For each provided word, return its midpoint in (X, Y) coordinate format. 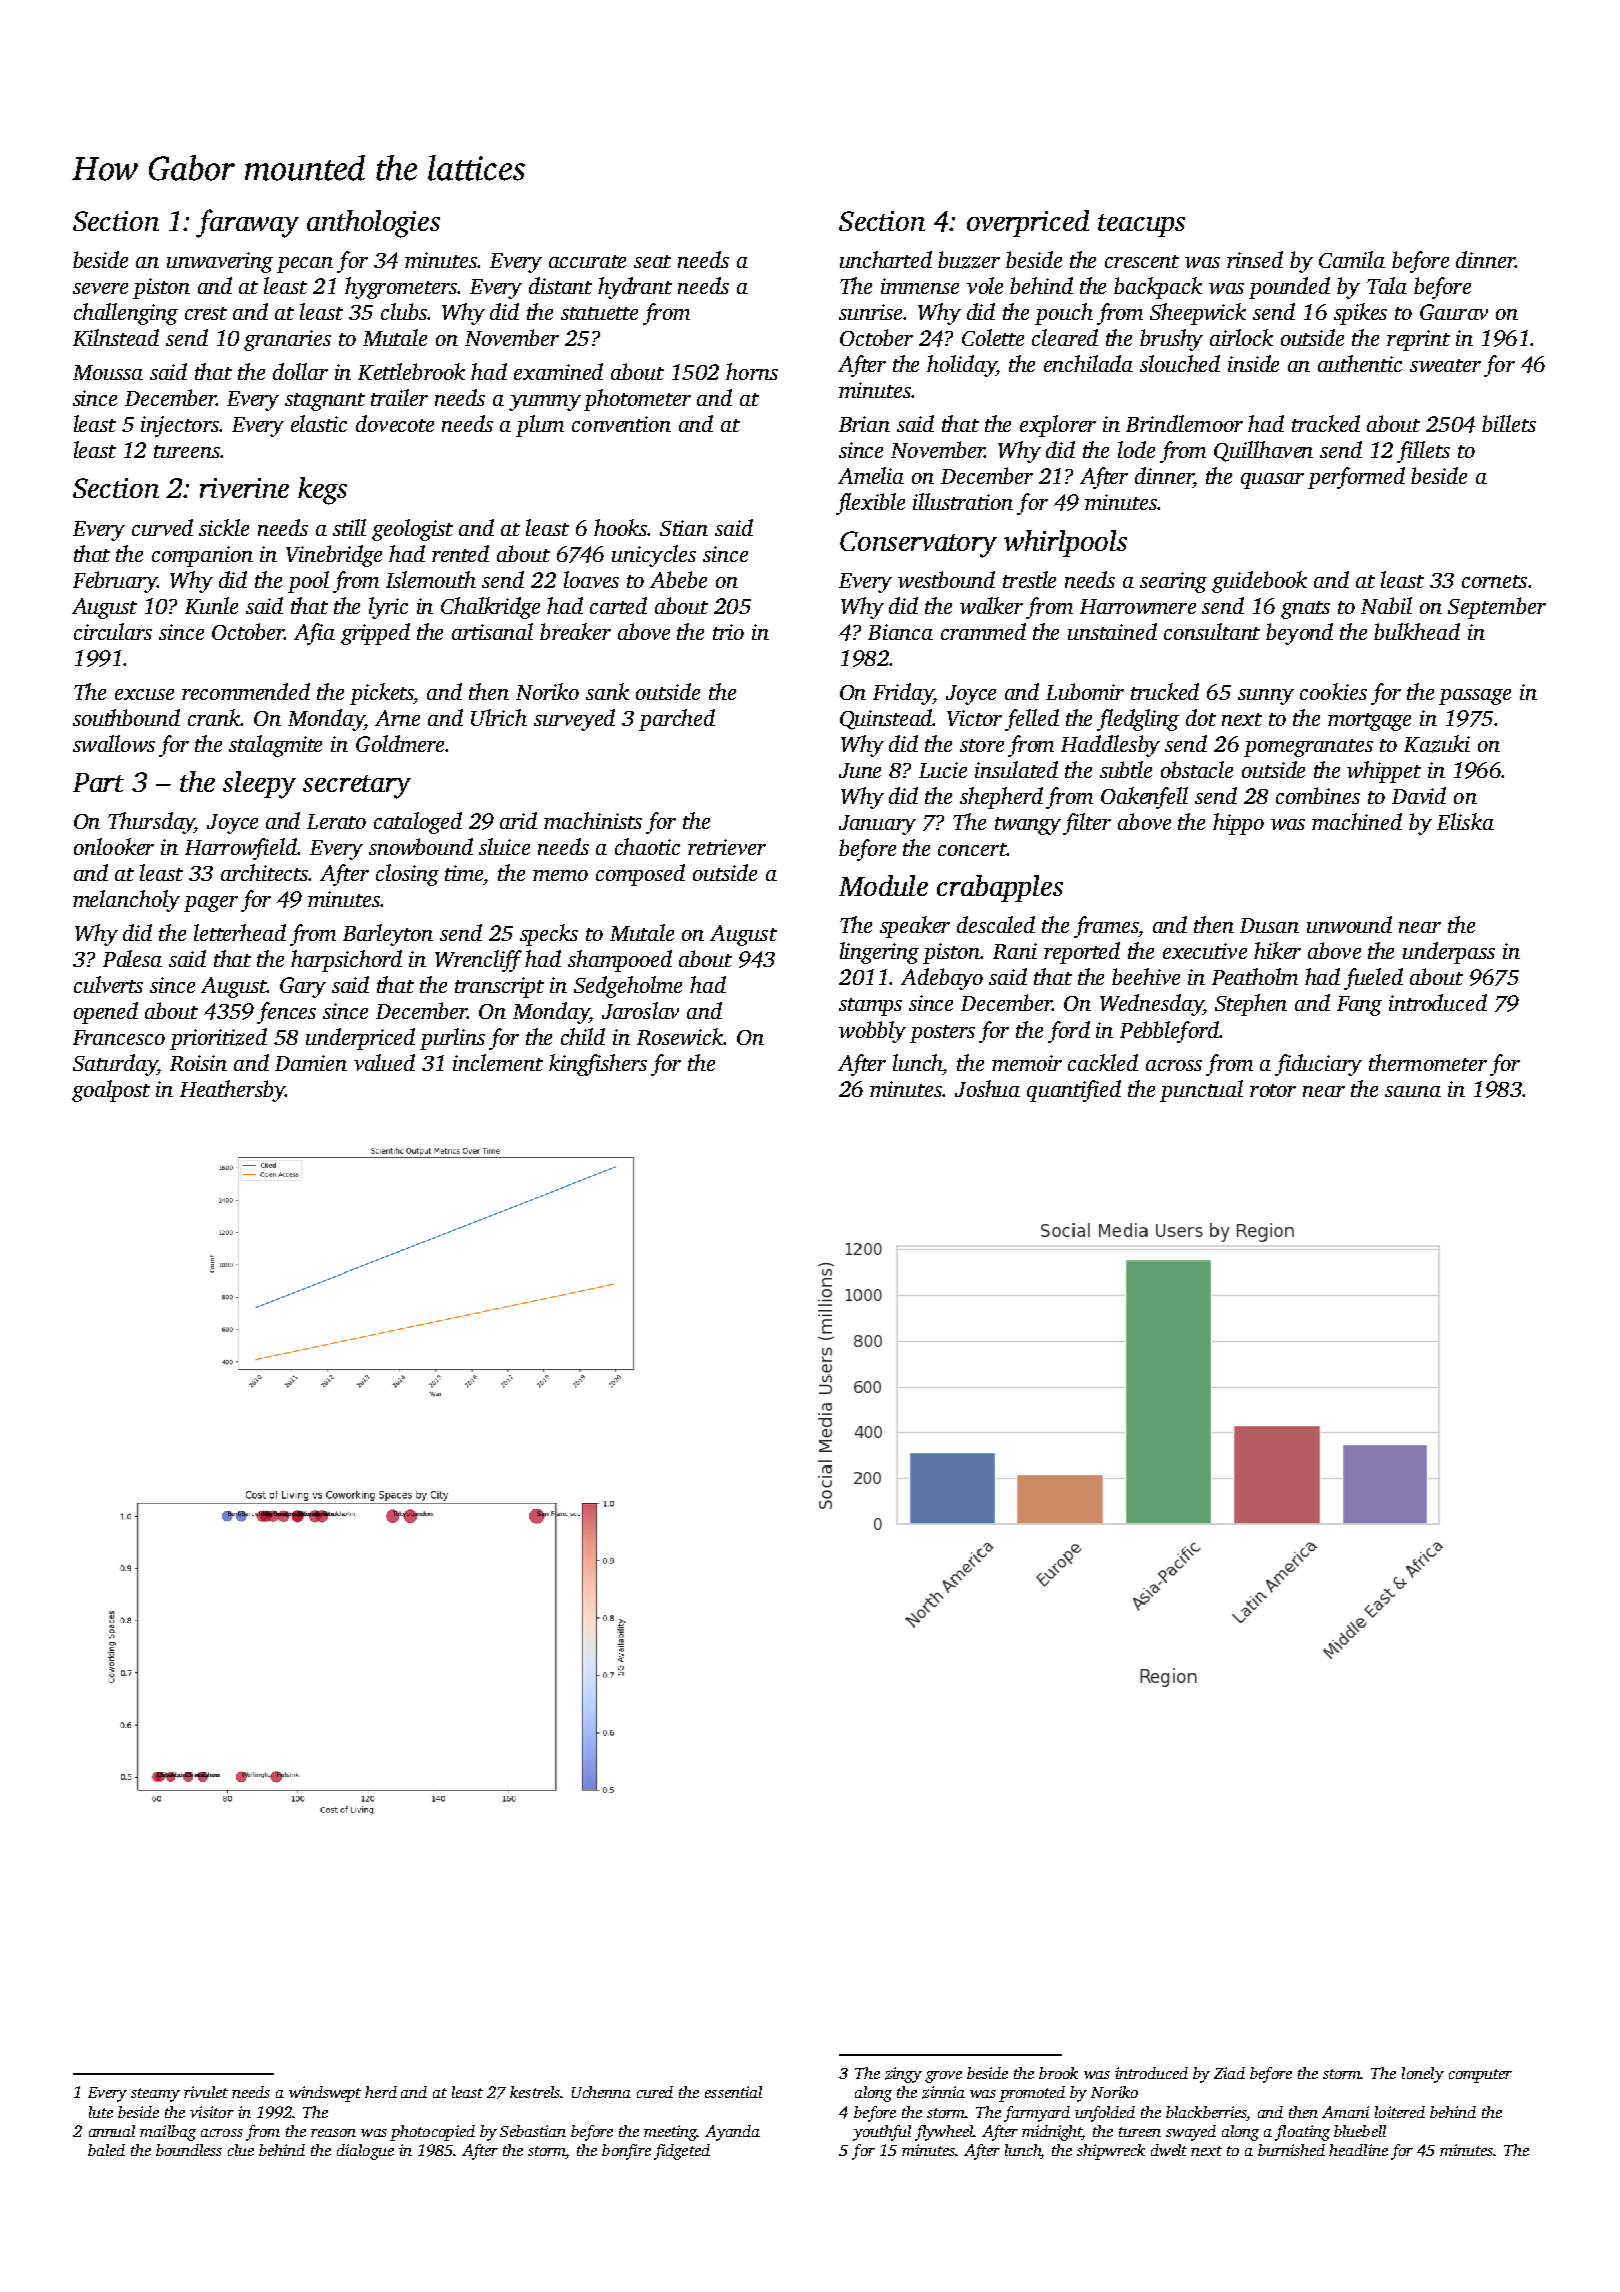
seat (652, 261)
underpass (1449, 953)
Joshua (987, 1088)
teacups (1141, 225)
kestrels (535, 2092)
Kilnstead (116, 337)
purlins (452, 1039)
